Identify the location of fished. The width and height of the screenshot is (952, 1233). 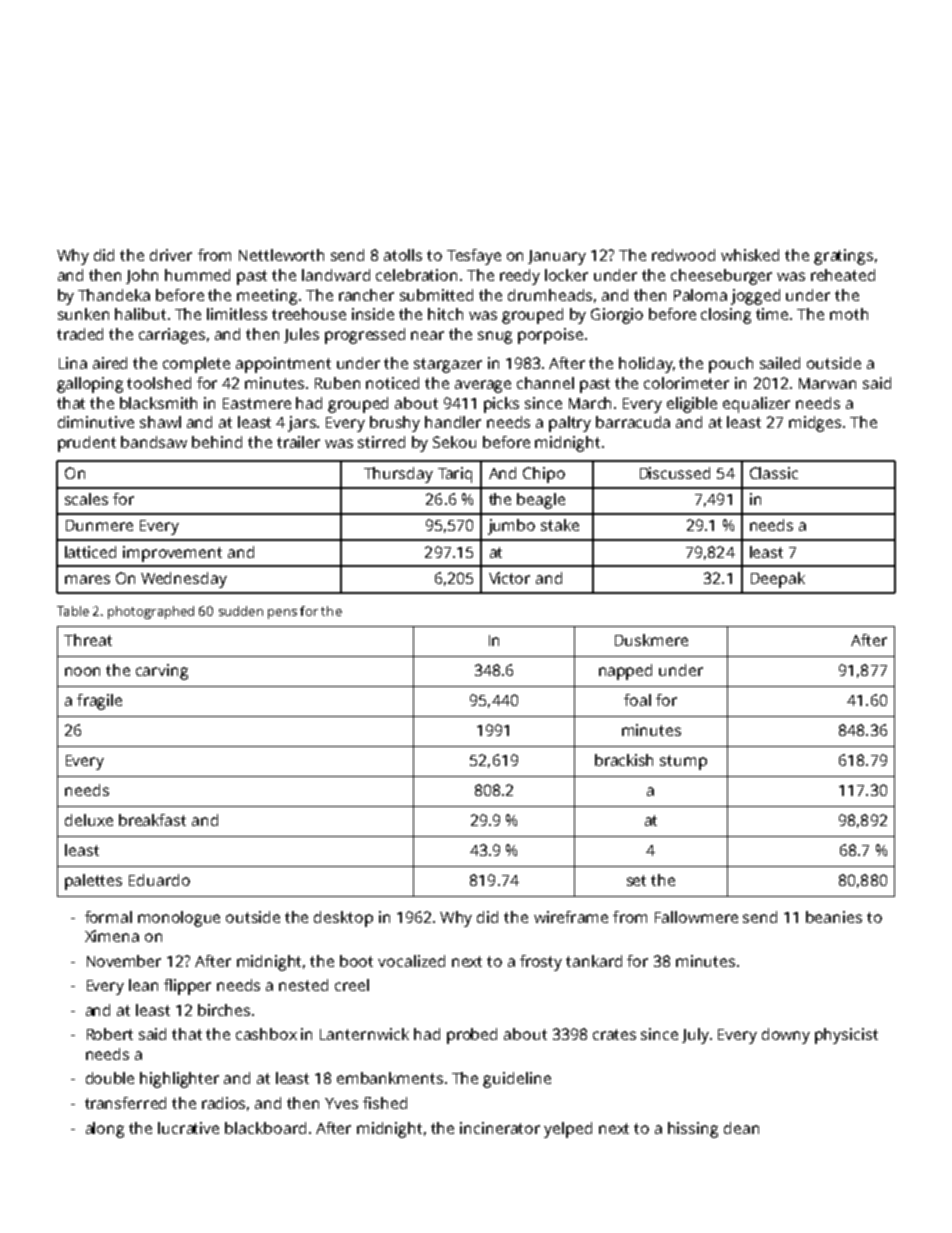
(385, 1103).
